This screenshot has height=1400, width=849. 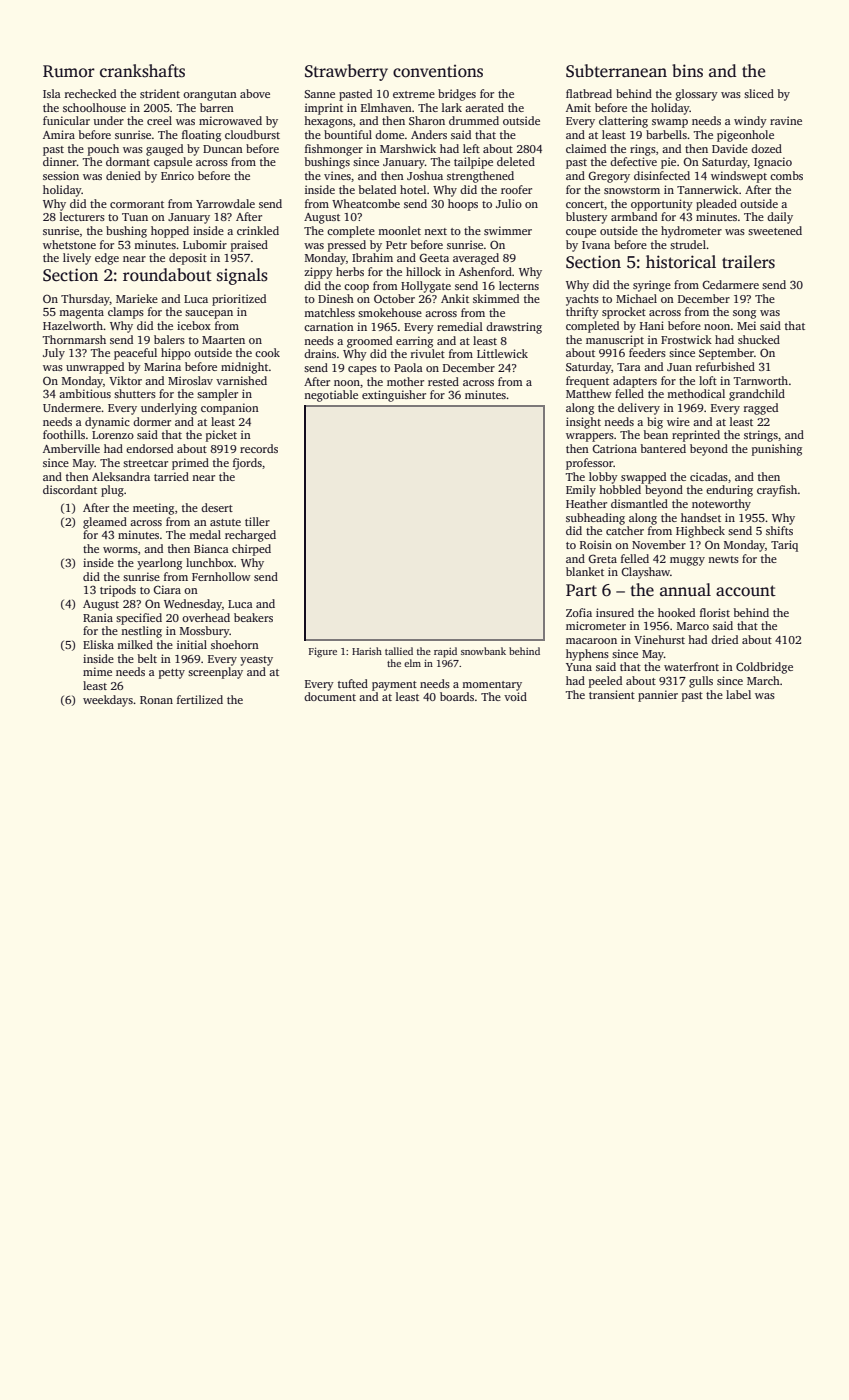 I want to click on carnation, so click(x=329, y=326).
